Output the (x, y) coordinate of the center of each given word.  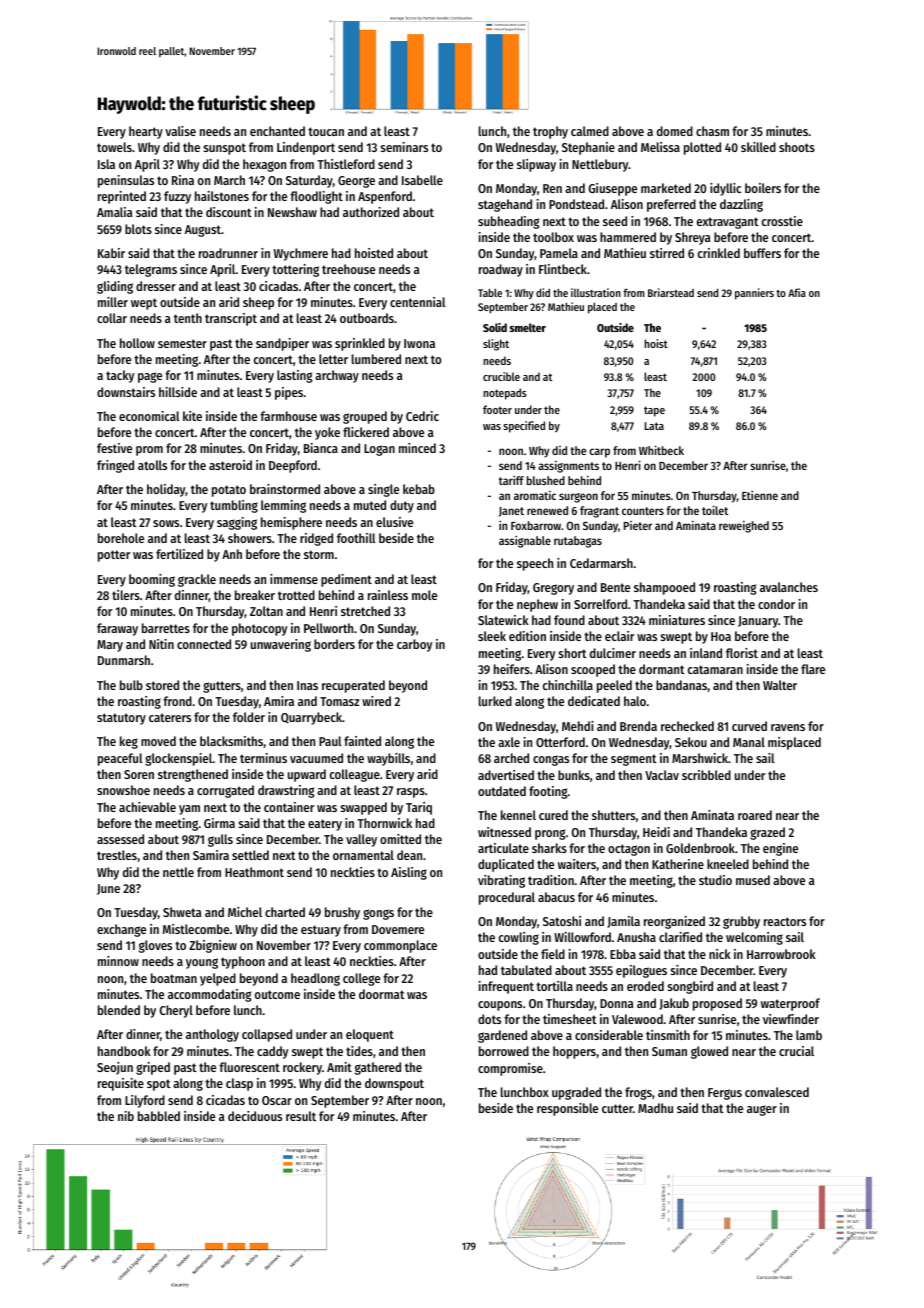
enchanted (277, 131)
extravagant (727, 223)
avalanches (789, 587)
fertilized (179, 554)
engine (780, 849)
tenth (188, 318)
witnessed (504, 832)
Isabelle (422, 180)
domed (675, 131)
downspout (394, 1084)
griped (153, 1068)
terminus (263, 758)
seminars (404, 147)
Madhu (655, 1108)
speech (535, 564)
